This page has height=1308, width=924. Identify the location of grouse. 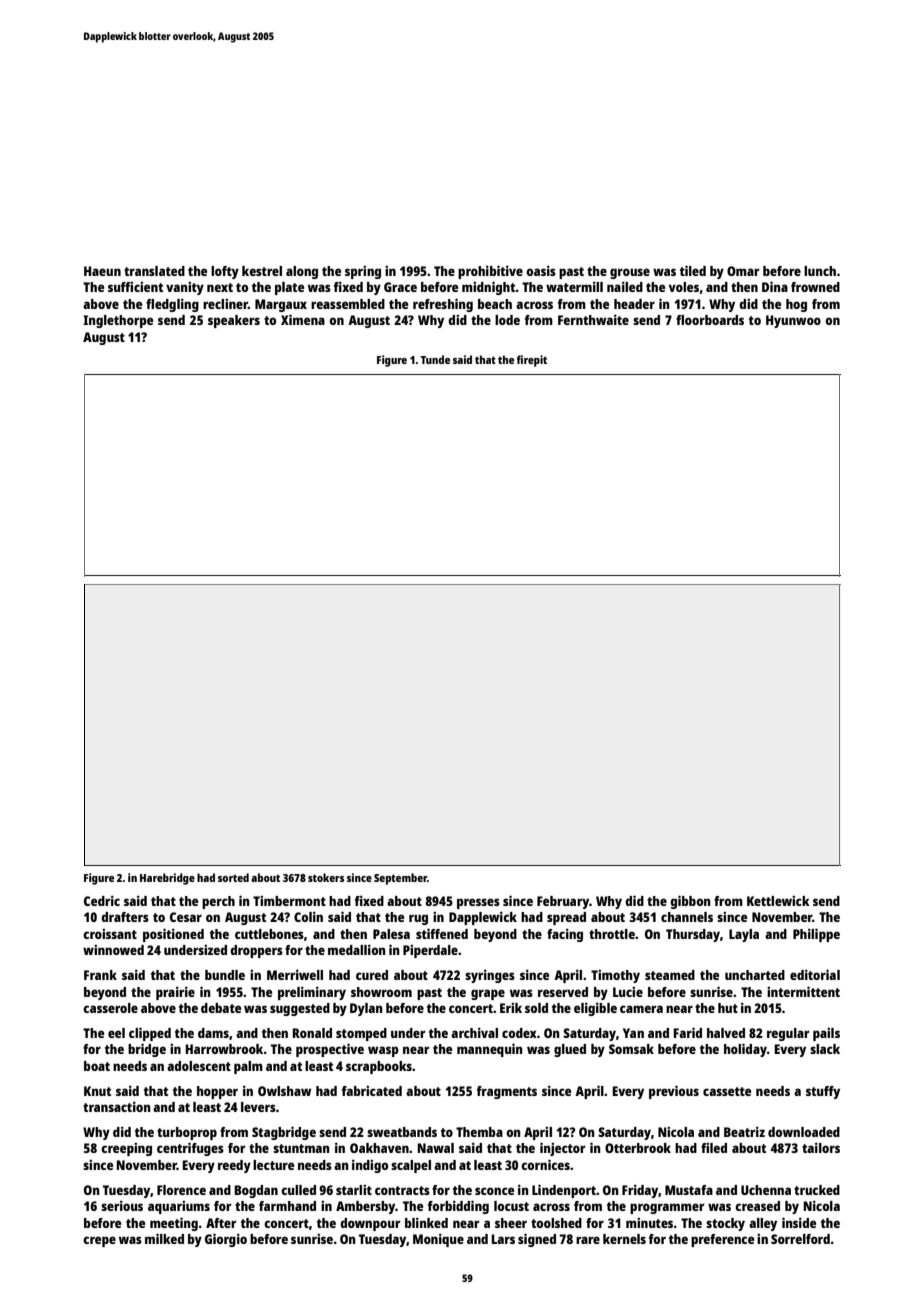
(630, 273).
